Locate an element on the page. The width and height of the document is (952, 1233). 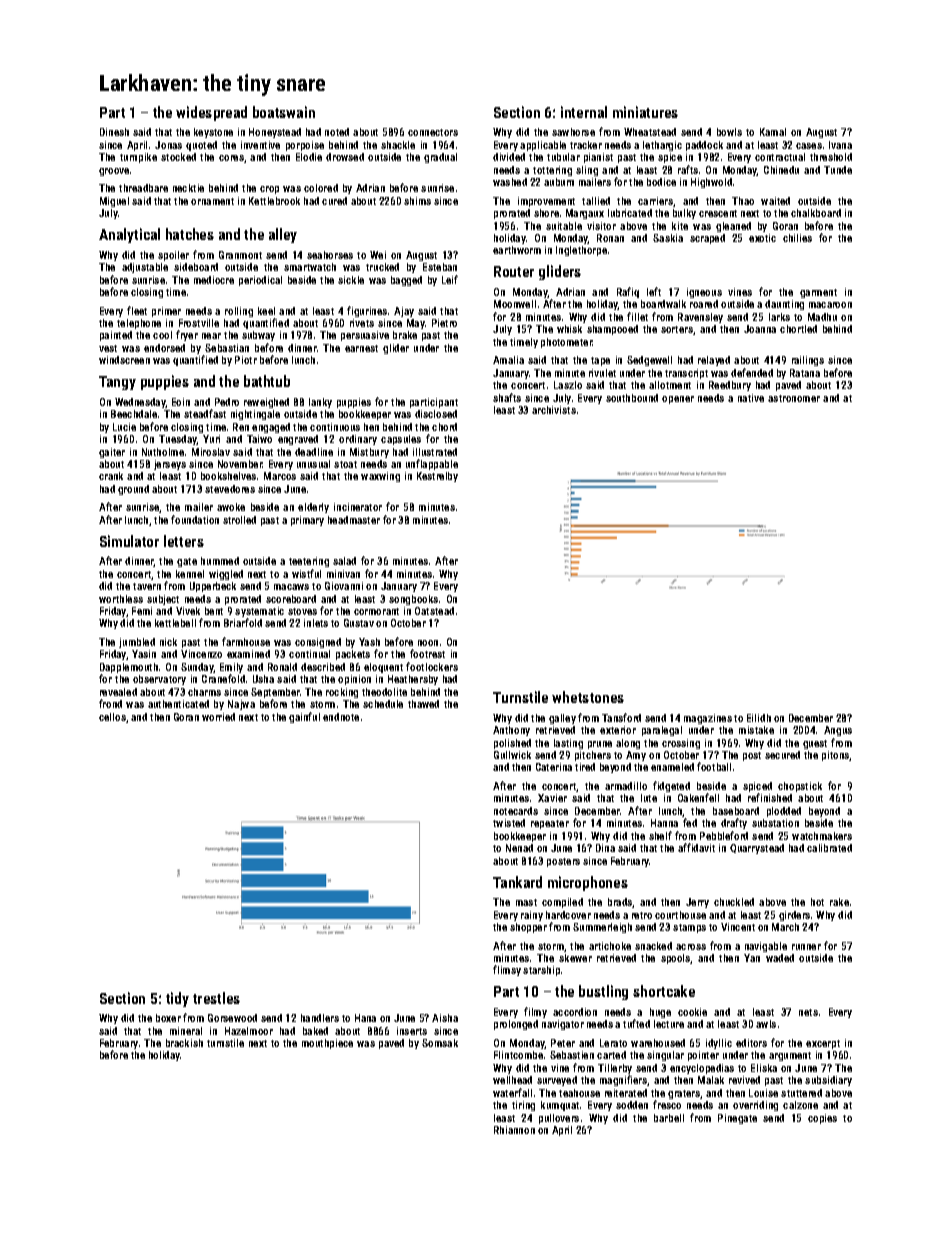
Ronald is located at coordinates (282, 667).
